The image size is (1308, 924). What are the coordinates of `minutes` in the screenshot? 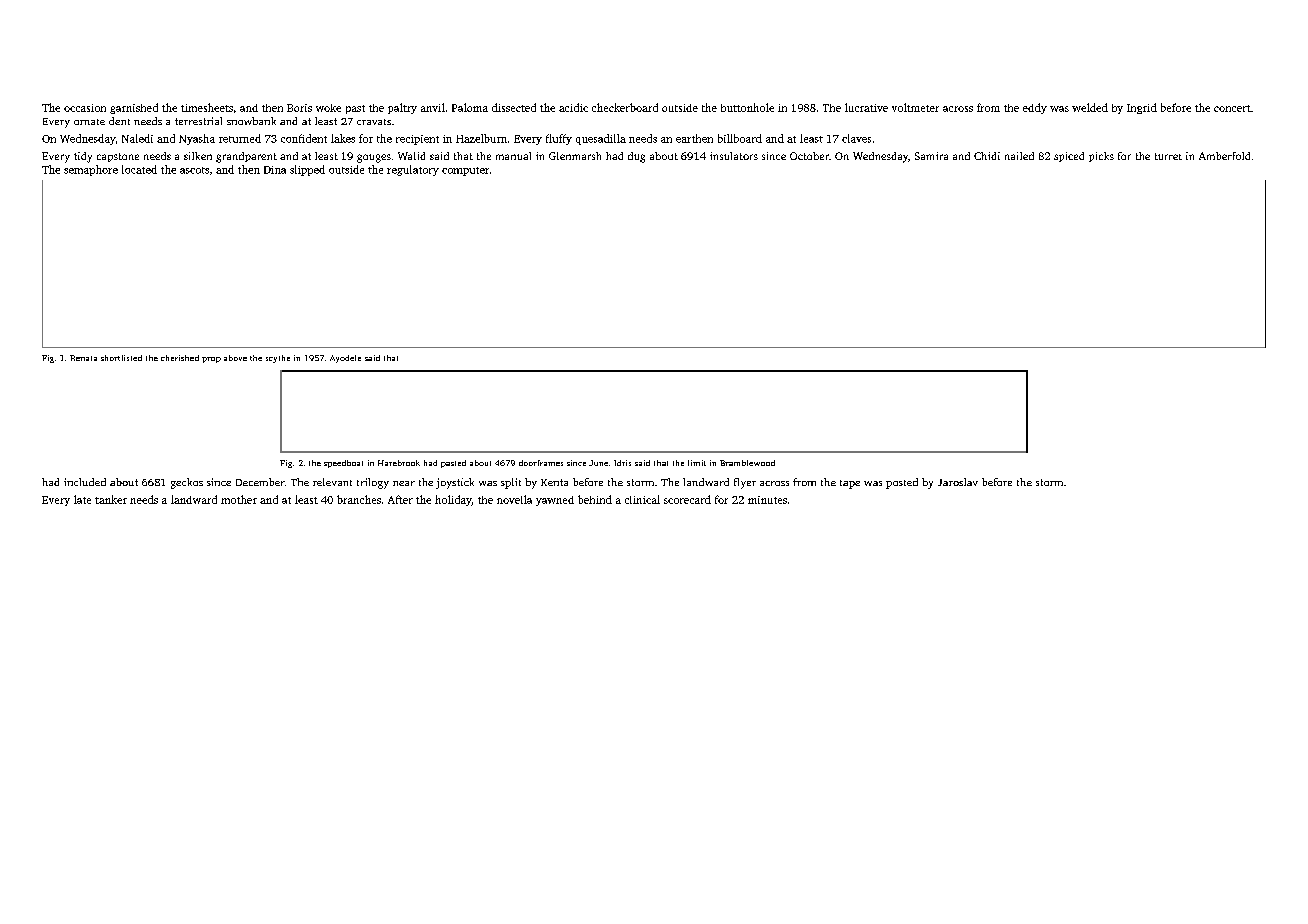 It's located at (767, 500).
